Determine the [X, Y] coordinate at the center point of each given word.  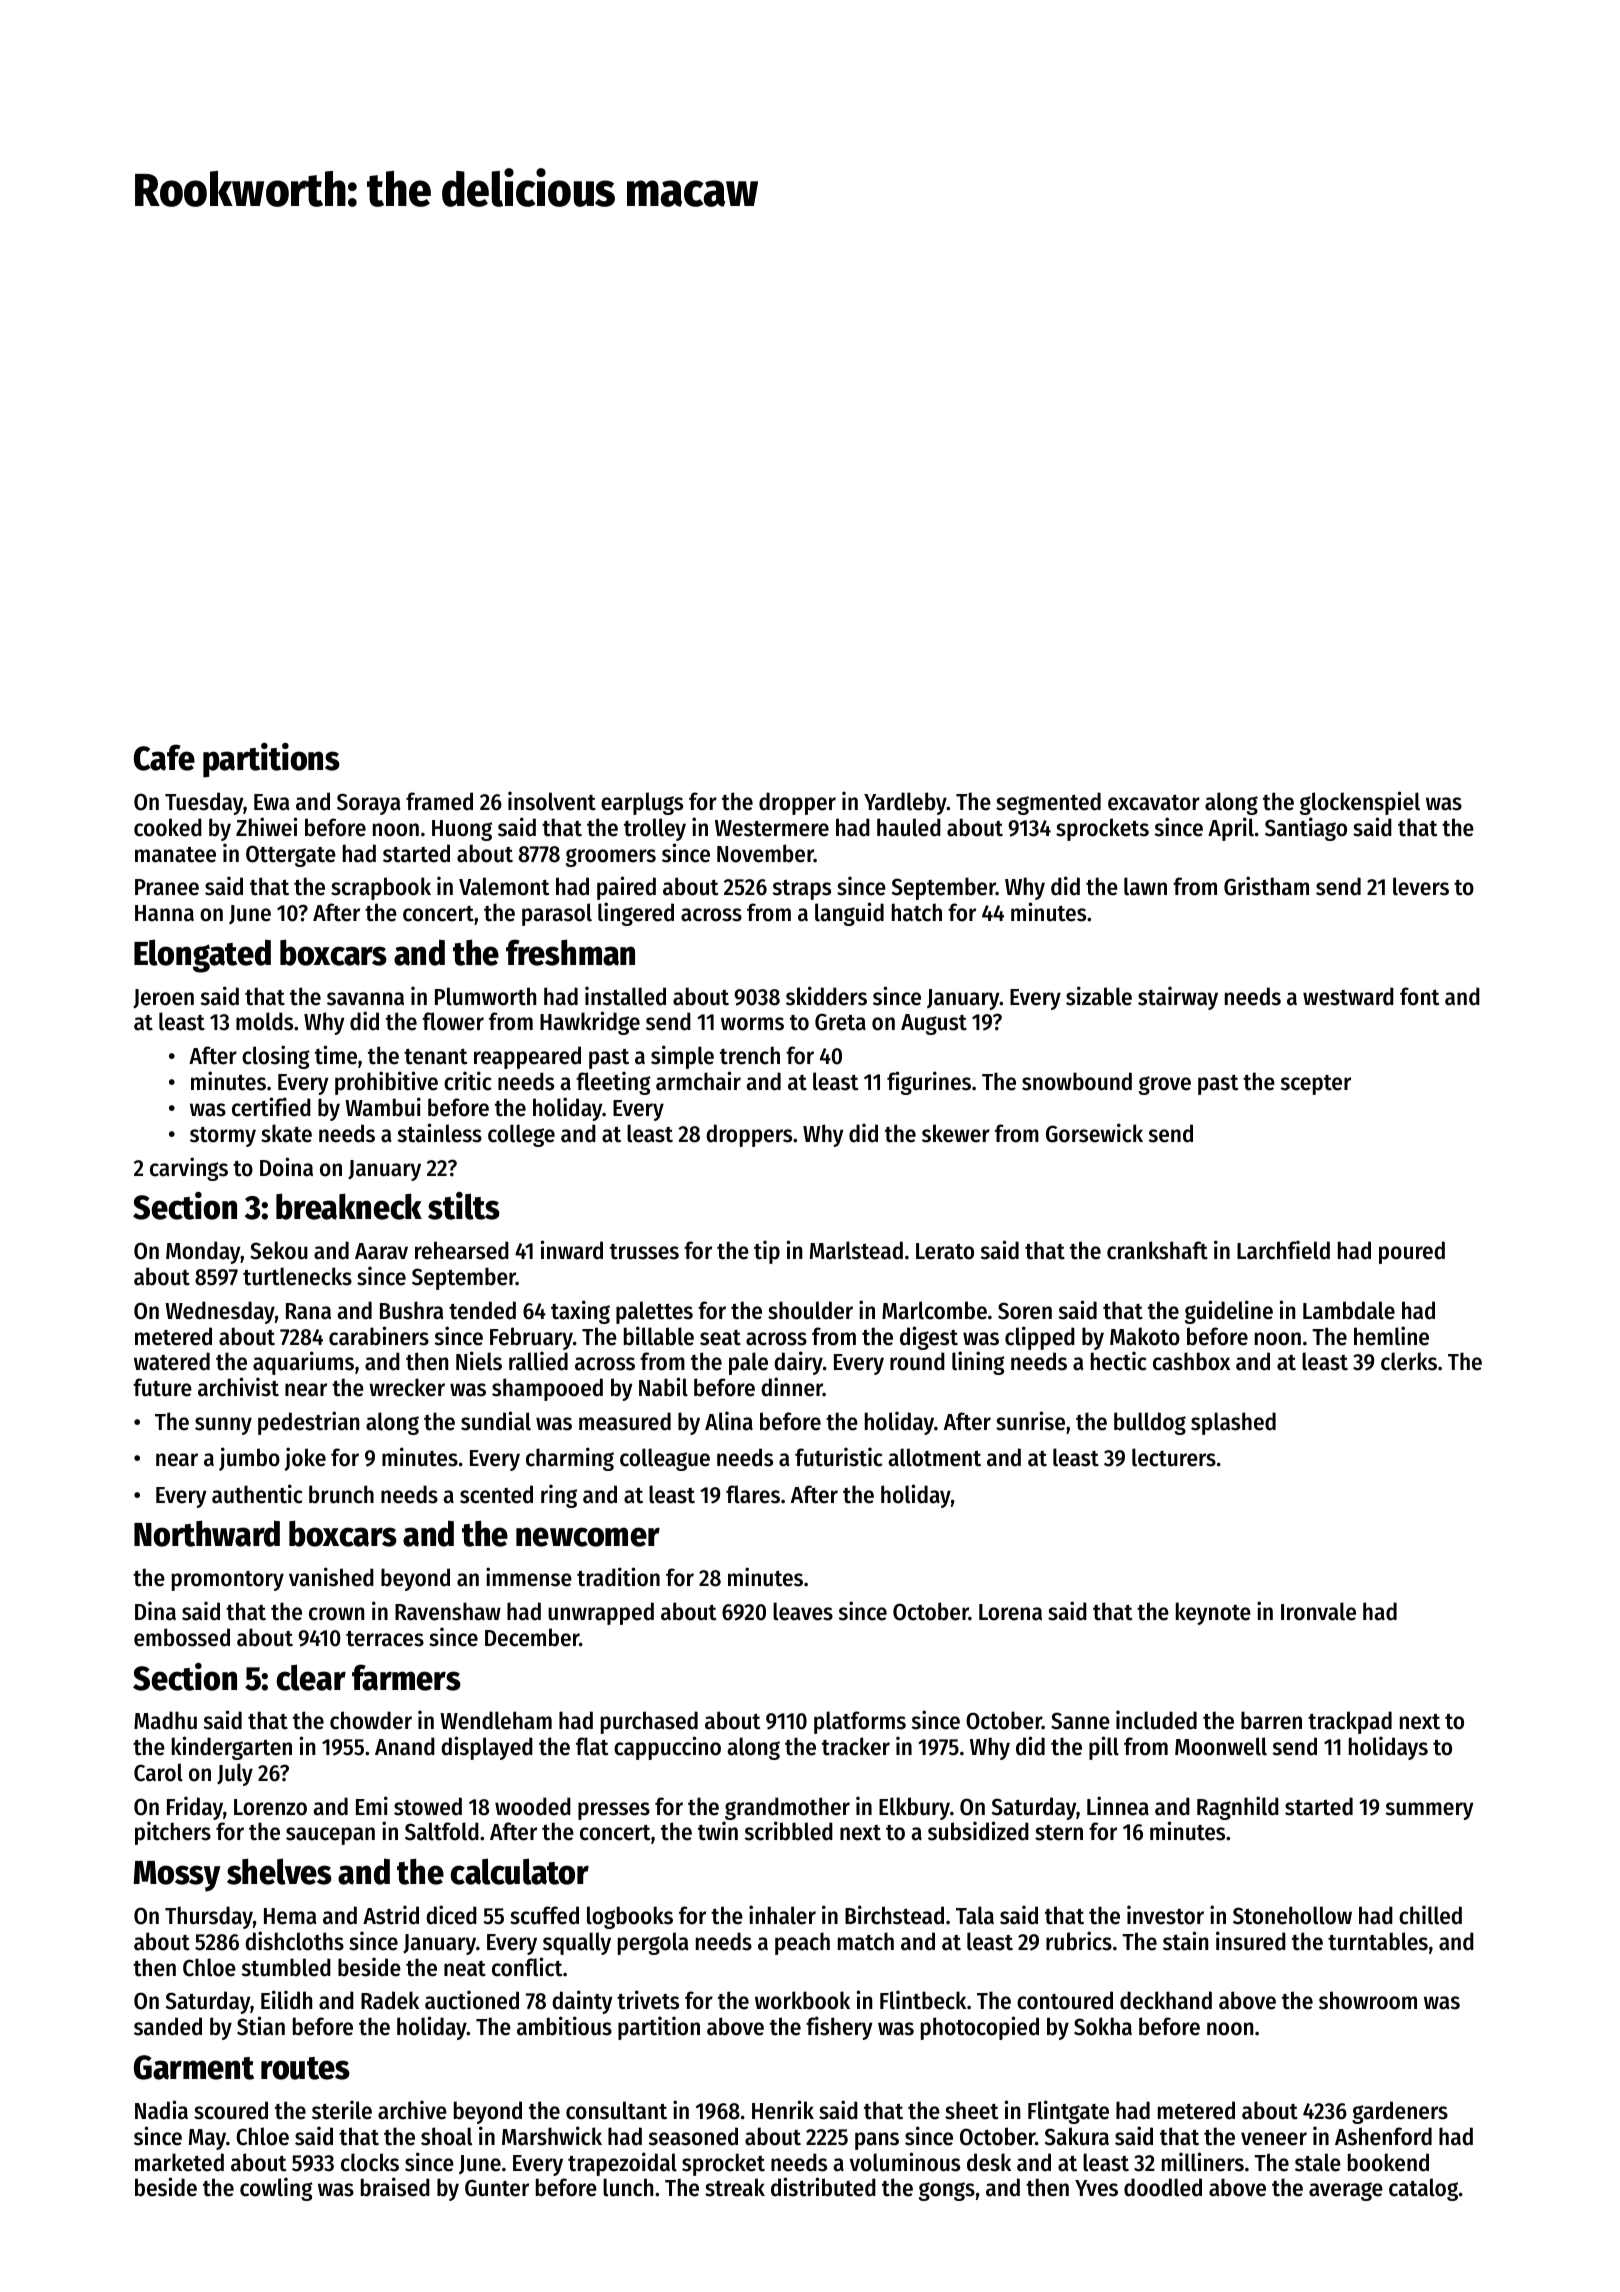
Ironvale [1318, 1611]
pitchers [173, 1833]
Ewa [272, 802]
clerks [1409, 1361]
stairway [1178, 998]
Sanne [1080, 1721]
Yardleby [905, 803]
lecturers [1174, 1457]
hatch [917, 912]
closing [275, 1057]
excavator [1154, 803]
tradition [618, 1577]
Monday [203, 1252]
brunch [341, 1494]
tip [767, 1252]
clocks [370, 2162]
